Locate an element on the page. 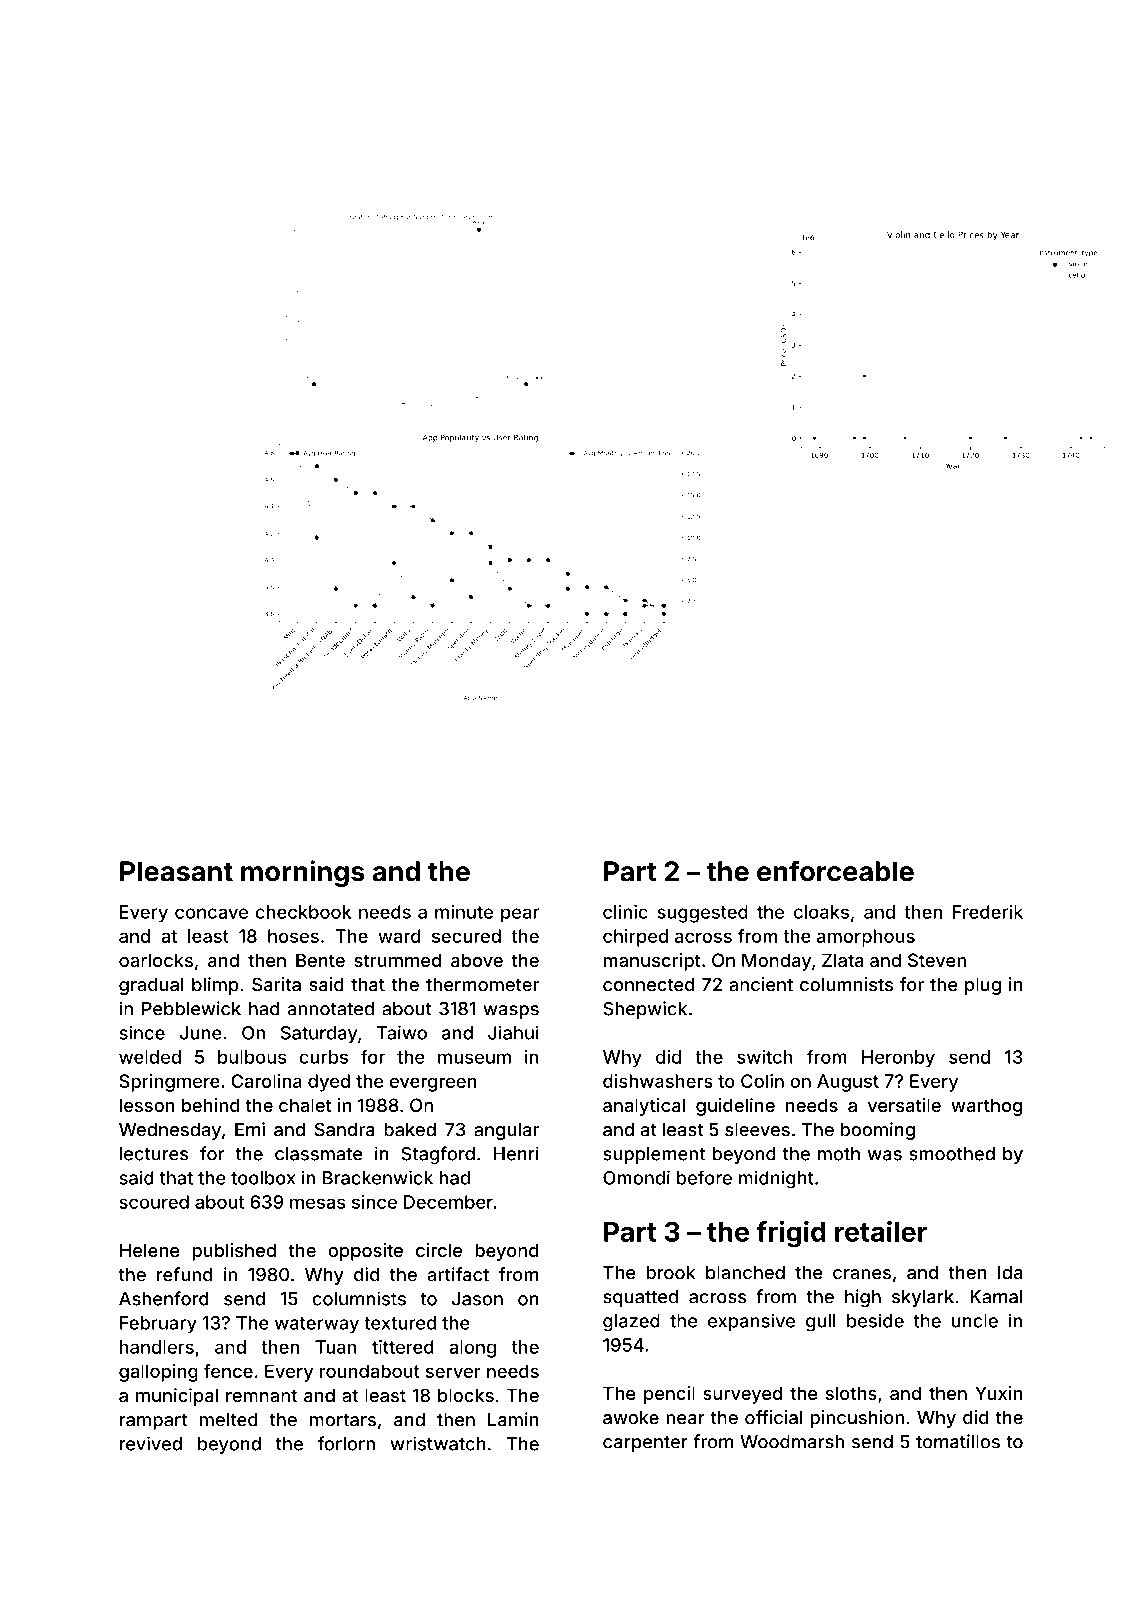  museum is located at coordinates (474, 1058).
